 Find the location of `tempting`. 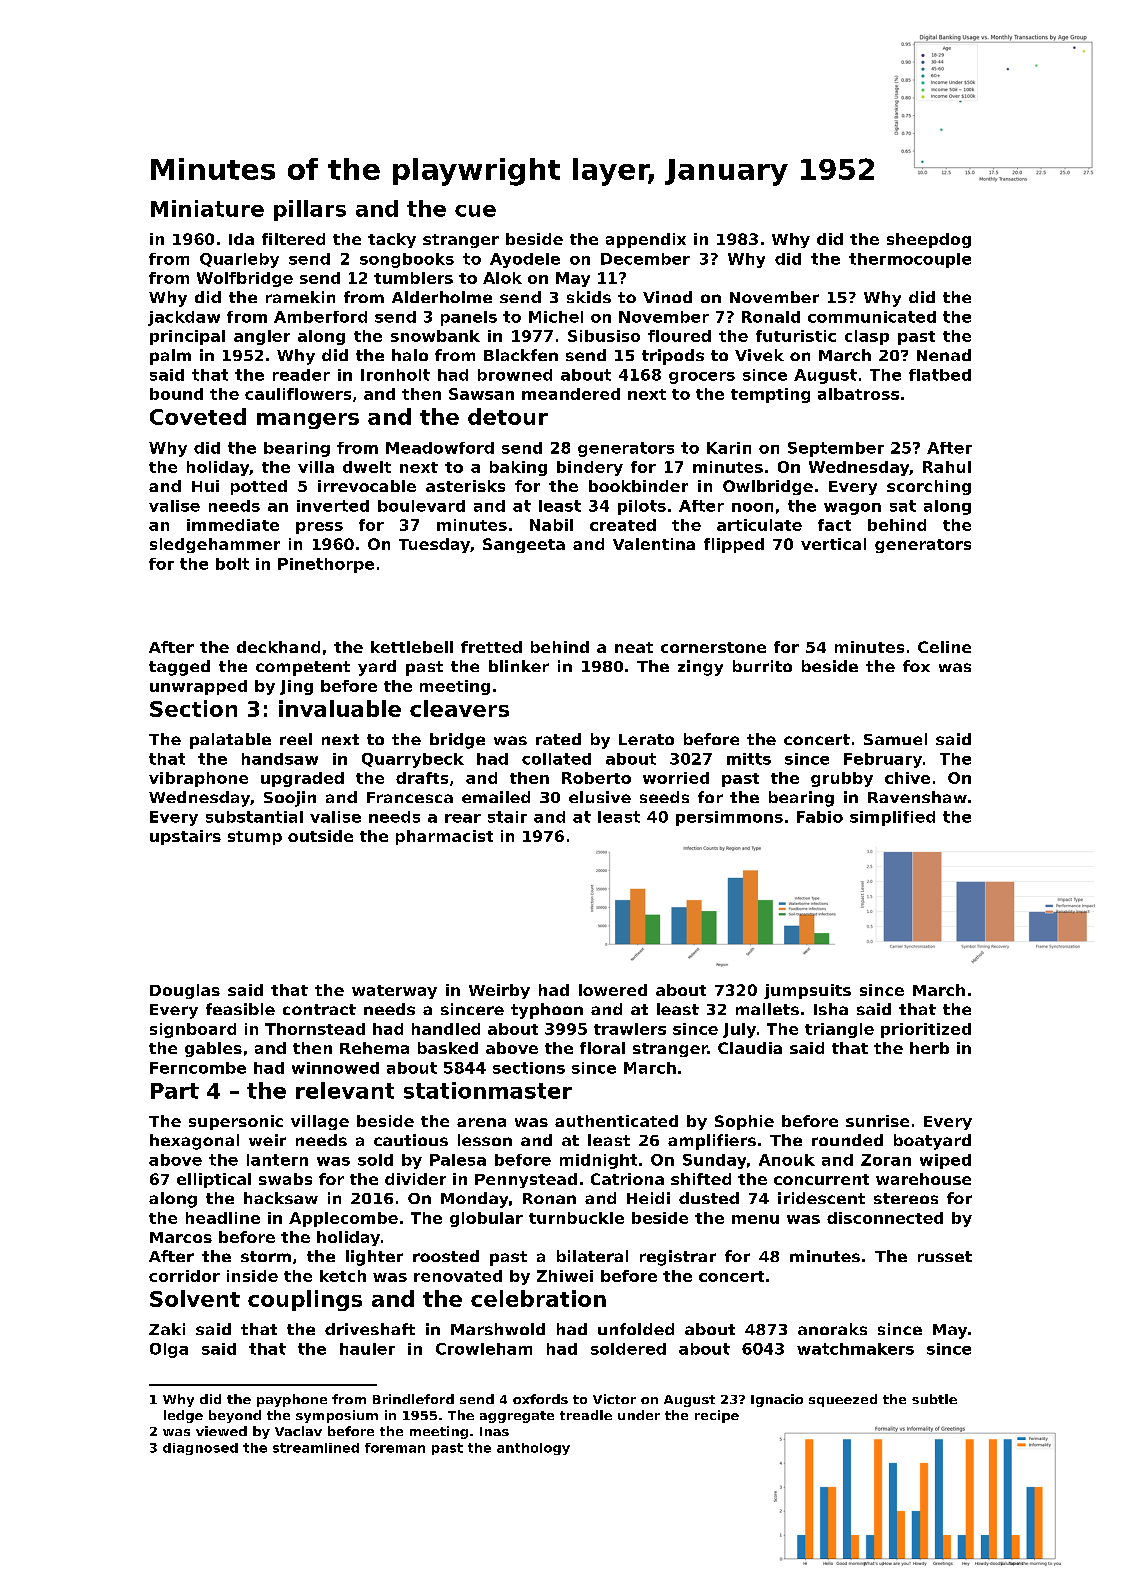

tempting is located at coordinates (770, 395).
